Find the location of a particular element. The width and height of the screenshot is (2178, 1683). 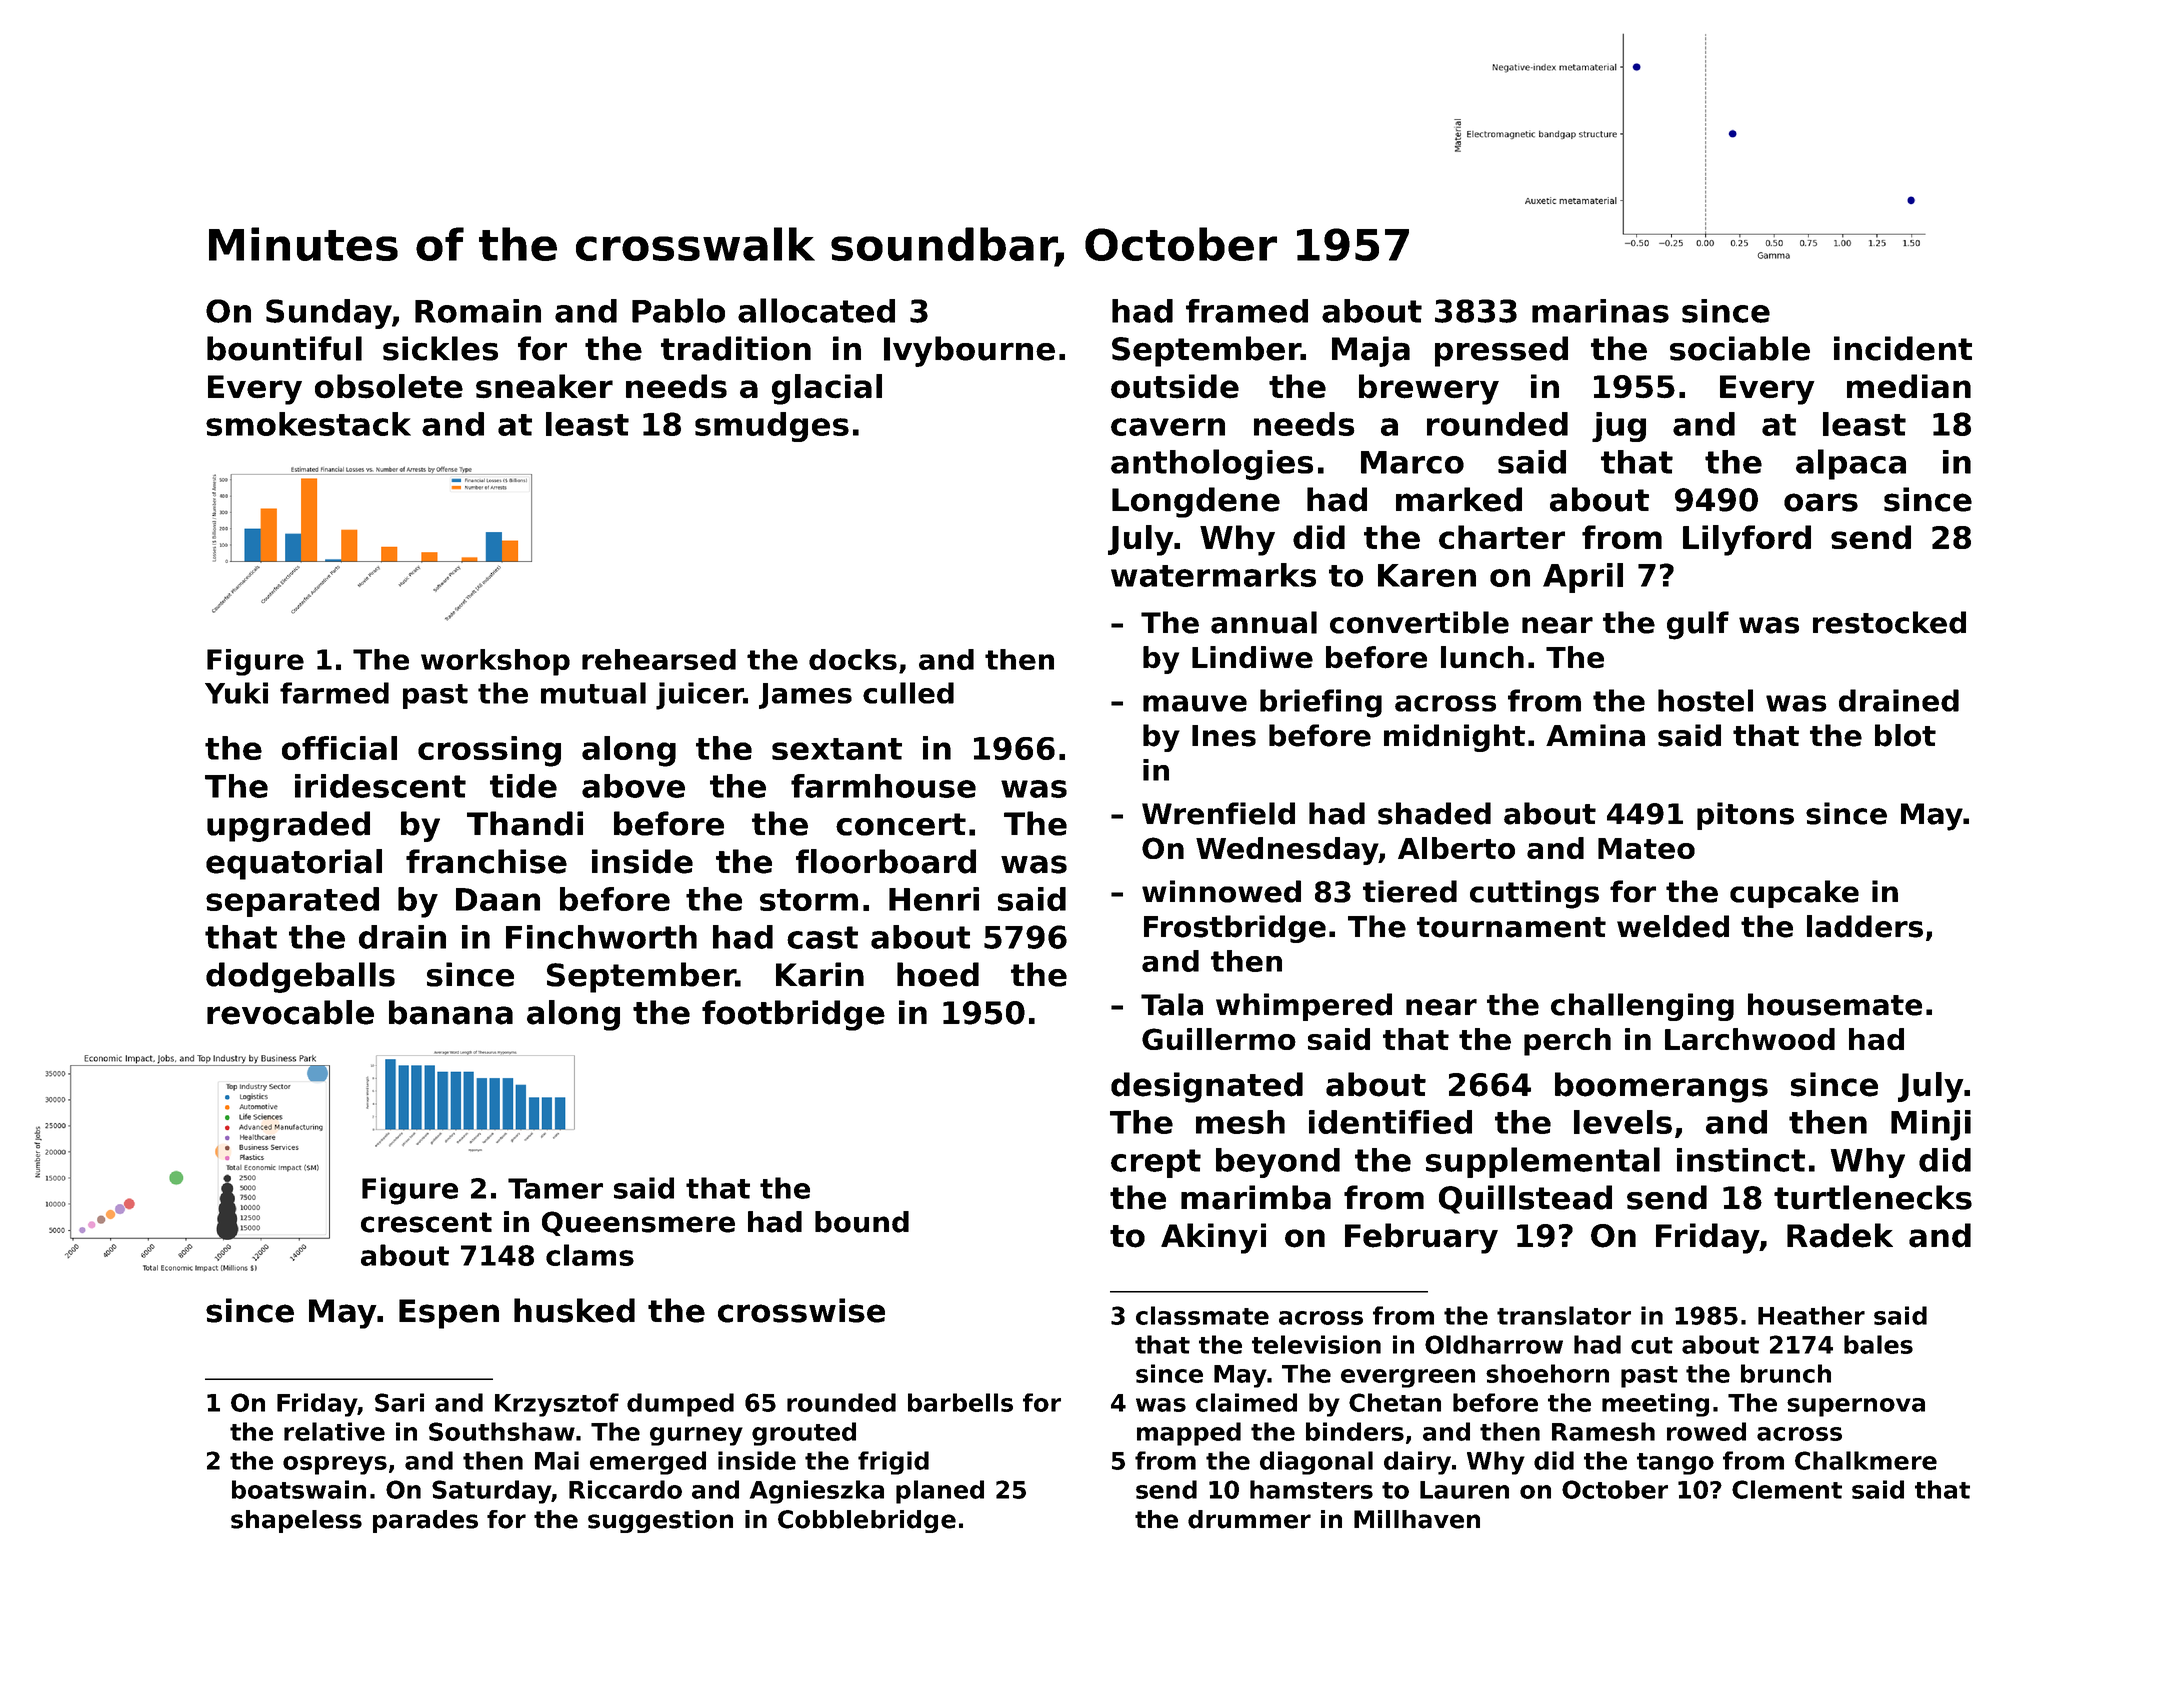

Alberto is located at coordinates (1456, 848).
